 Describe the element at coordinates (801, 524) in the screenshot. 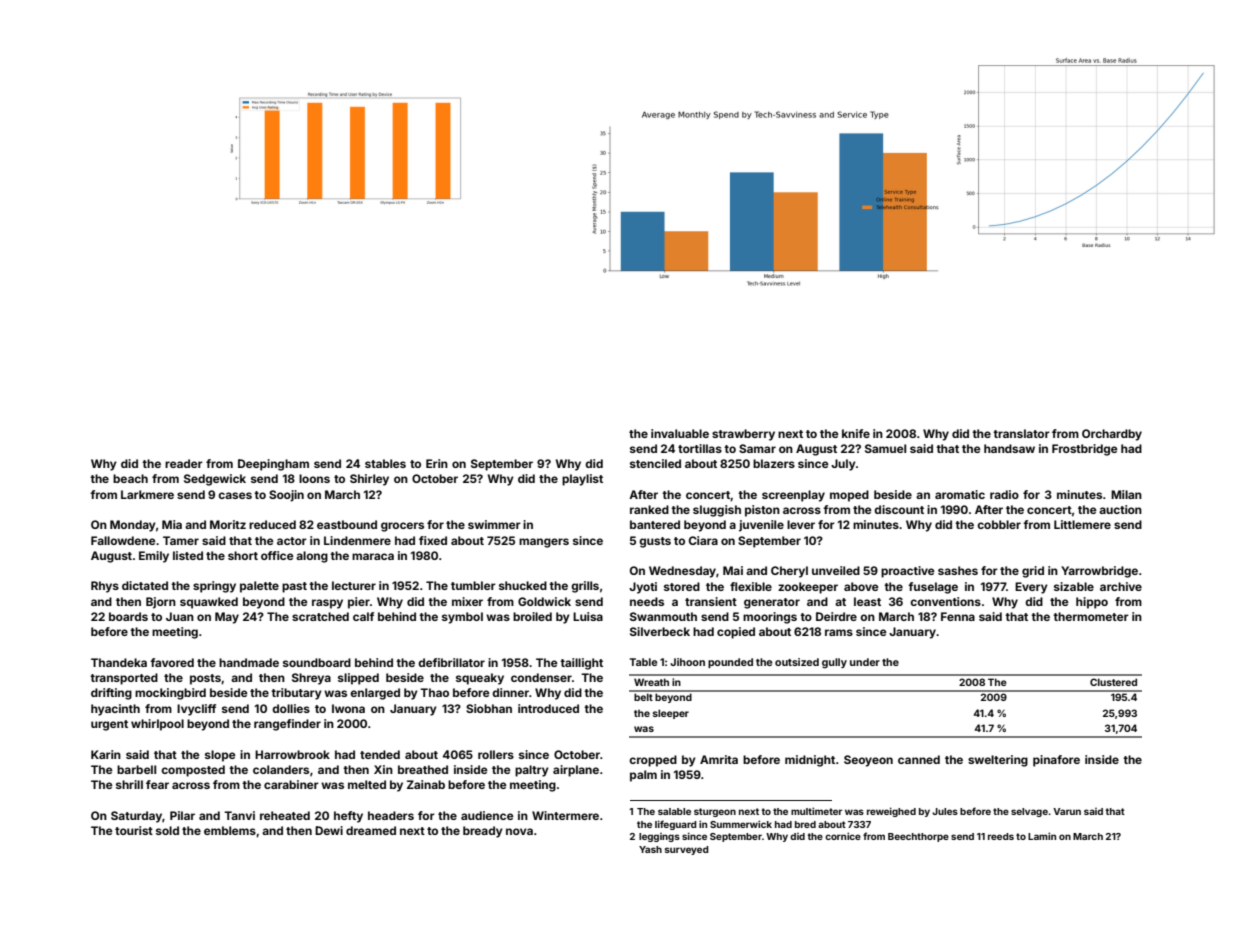

I see `lever` at that location.
